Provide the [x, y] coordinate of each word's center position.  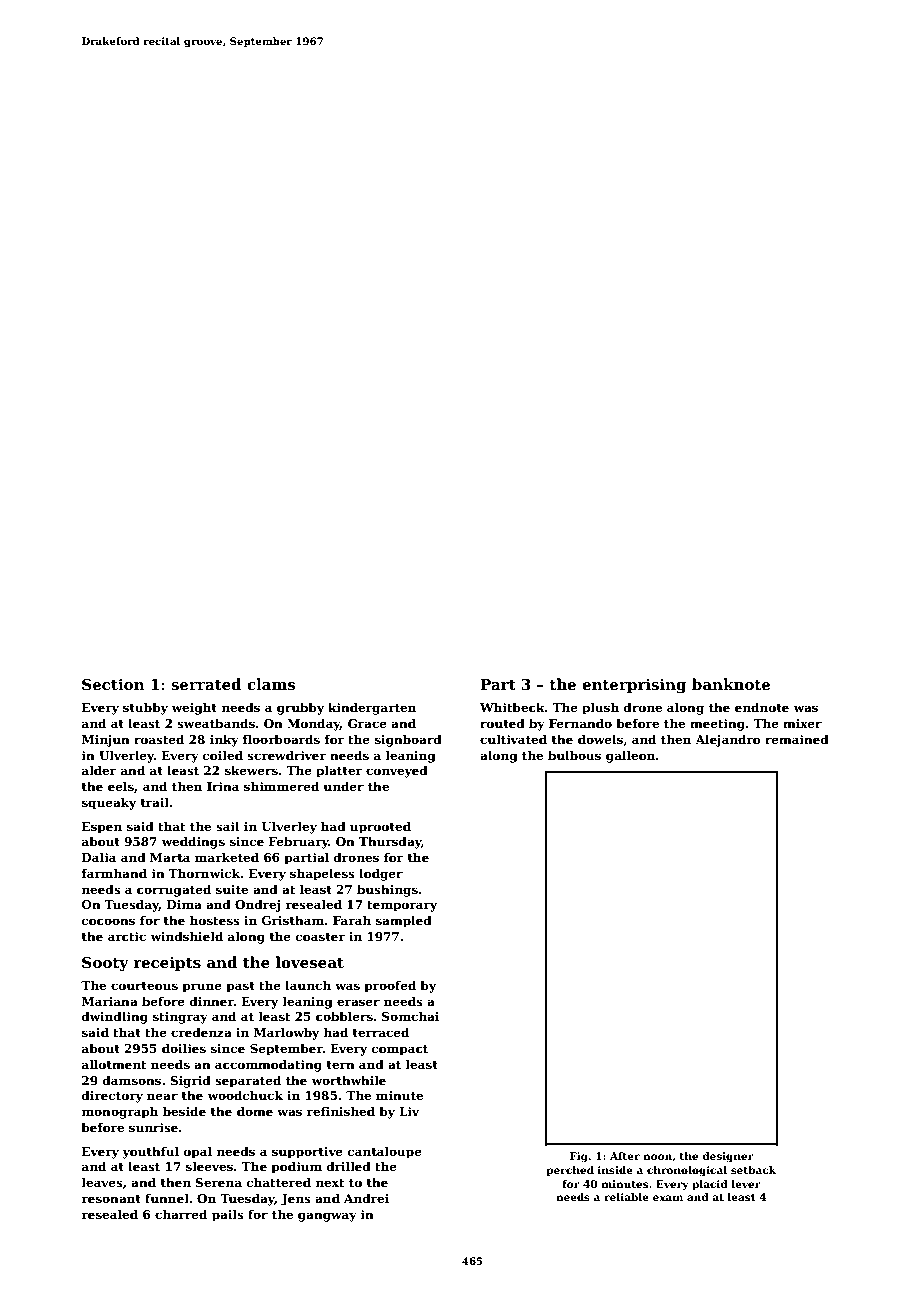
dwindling [115, 1018]
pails [228, 1215]
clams [271, 684]
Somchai [410, 1016]
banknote [731, 684]
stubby [145, 708]
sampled [404, 922]
